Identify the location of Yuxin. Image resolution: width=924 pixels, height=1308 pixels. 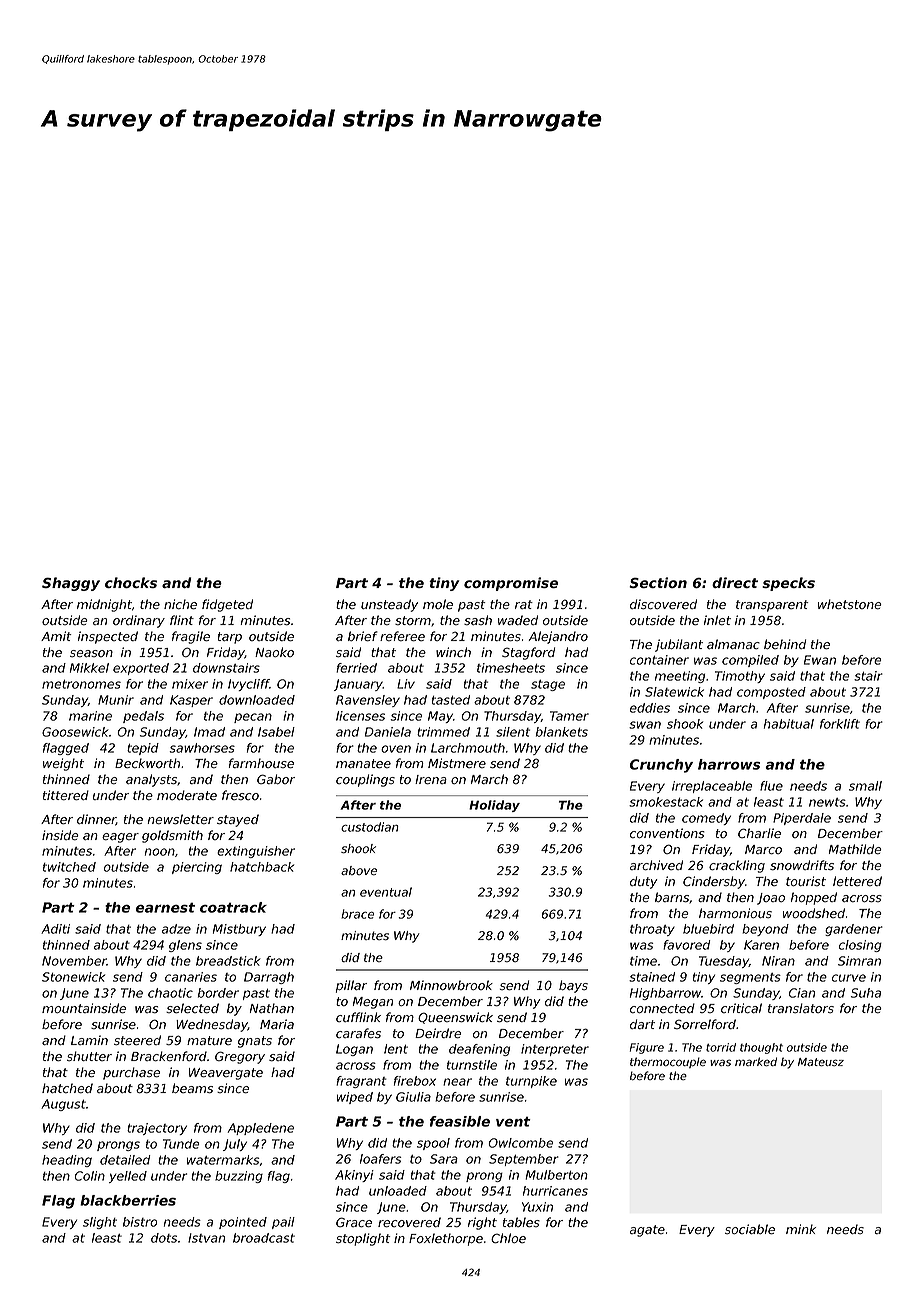
(537, 1207).
